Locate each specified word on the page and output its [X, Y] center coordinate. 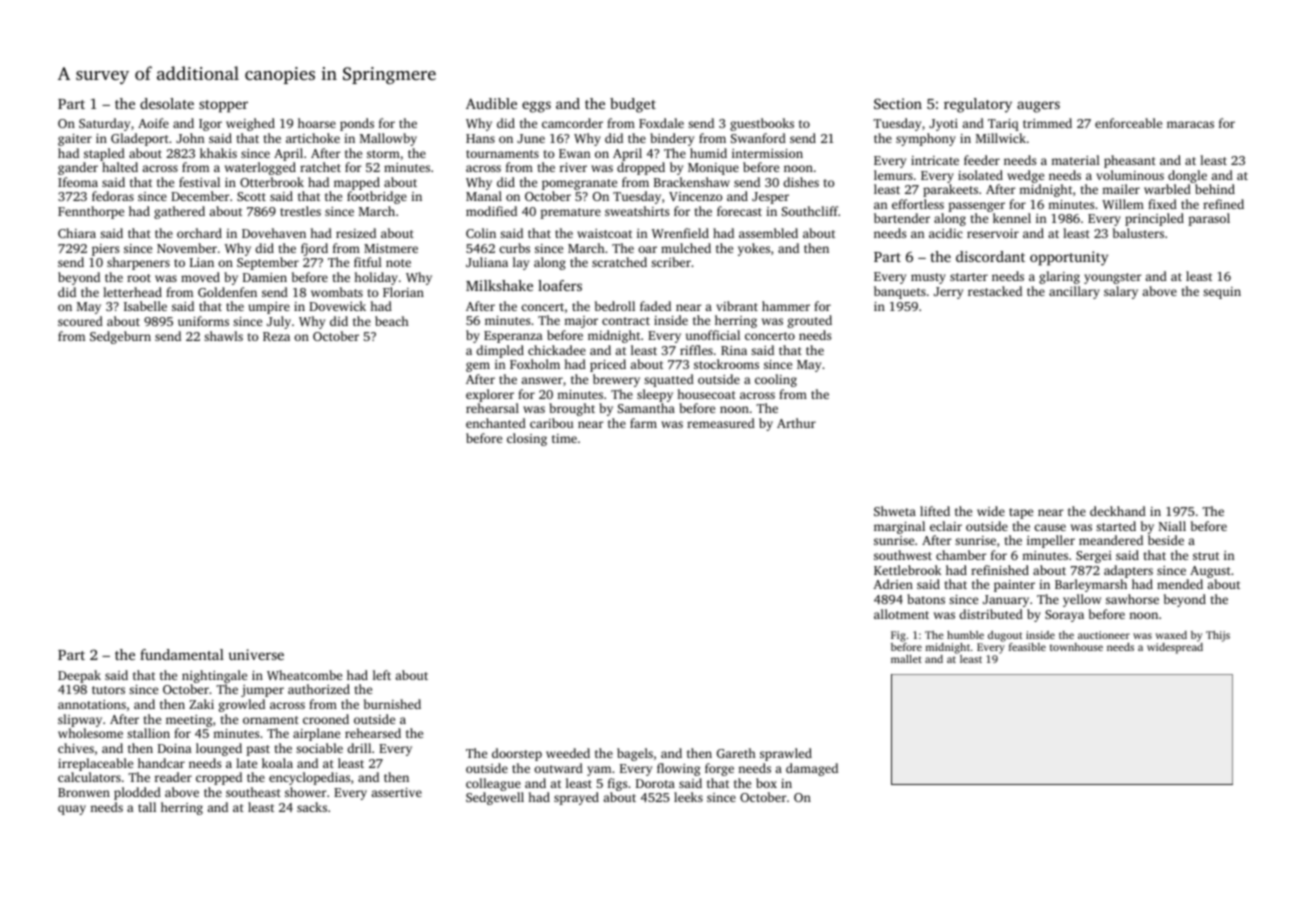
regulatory [978, 105]
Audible [491, 103]
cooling [776, 380]
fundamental [182, 654]
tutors [108, 690]
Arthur [796, 423]
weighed [250, 124]
